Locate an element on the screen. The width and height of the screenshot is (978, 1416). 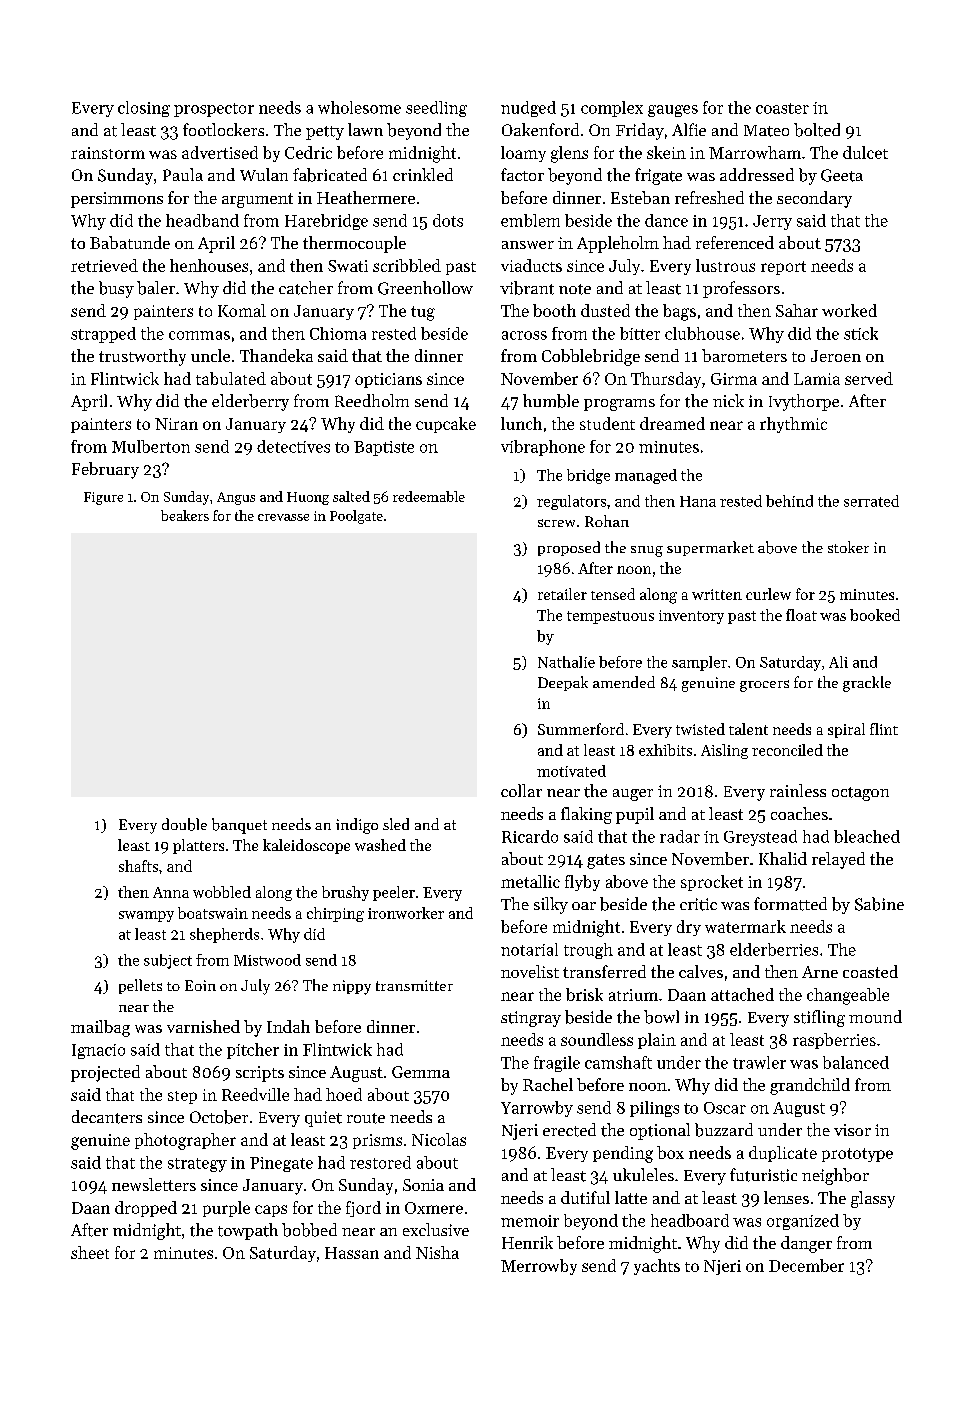
gauges is located at coordinates (673, 111).
